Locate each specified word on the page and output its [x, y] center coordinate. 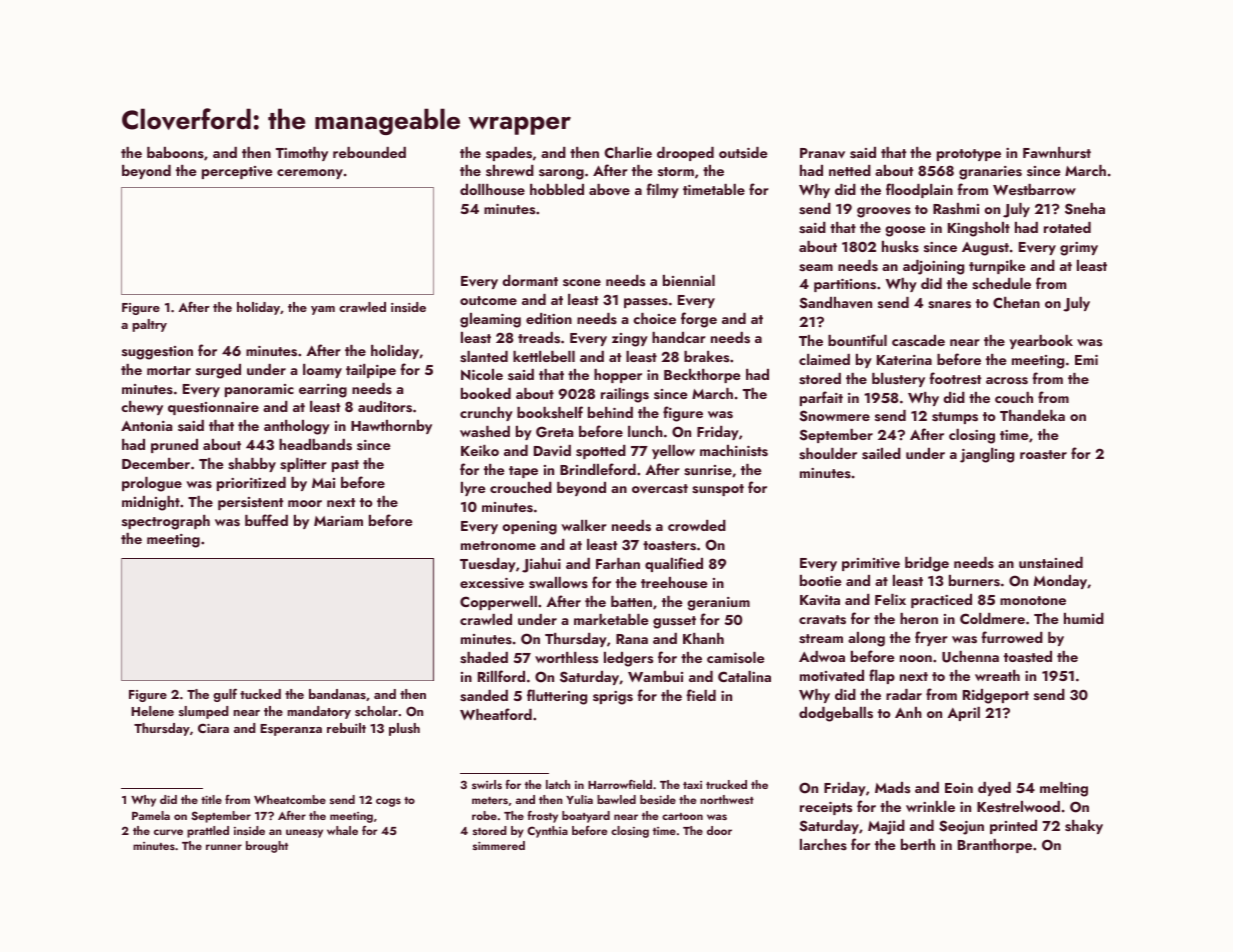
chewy [142, 408]
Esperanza [291, 730]
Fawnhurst [1057, 153]
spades [509, 154]
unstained [1051, 563]
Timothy [302, 154]
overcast [660, 489]
